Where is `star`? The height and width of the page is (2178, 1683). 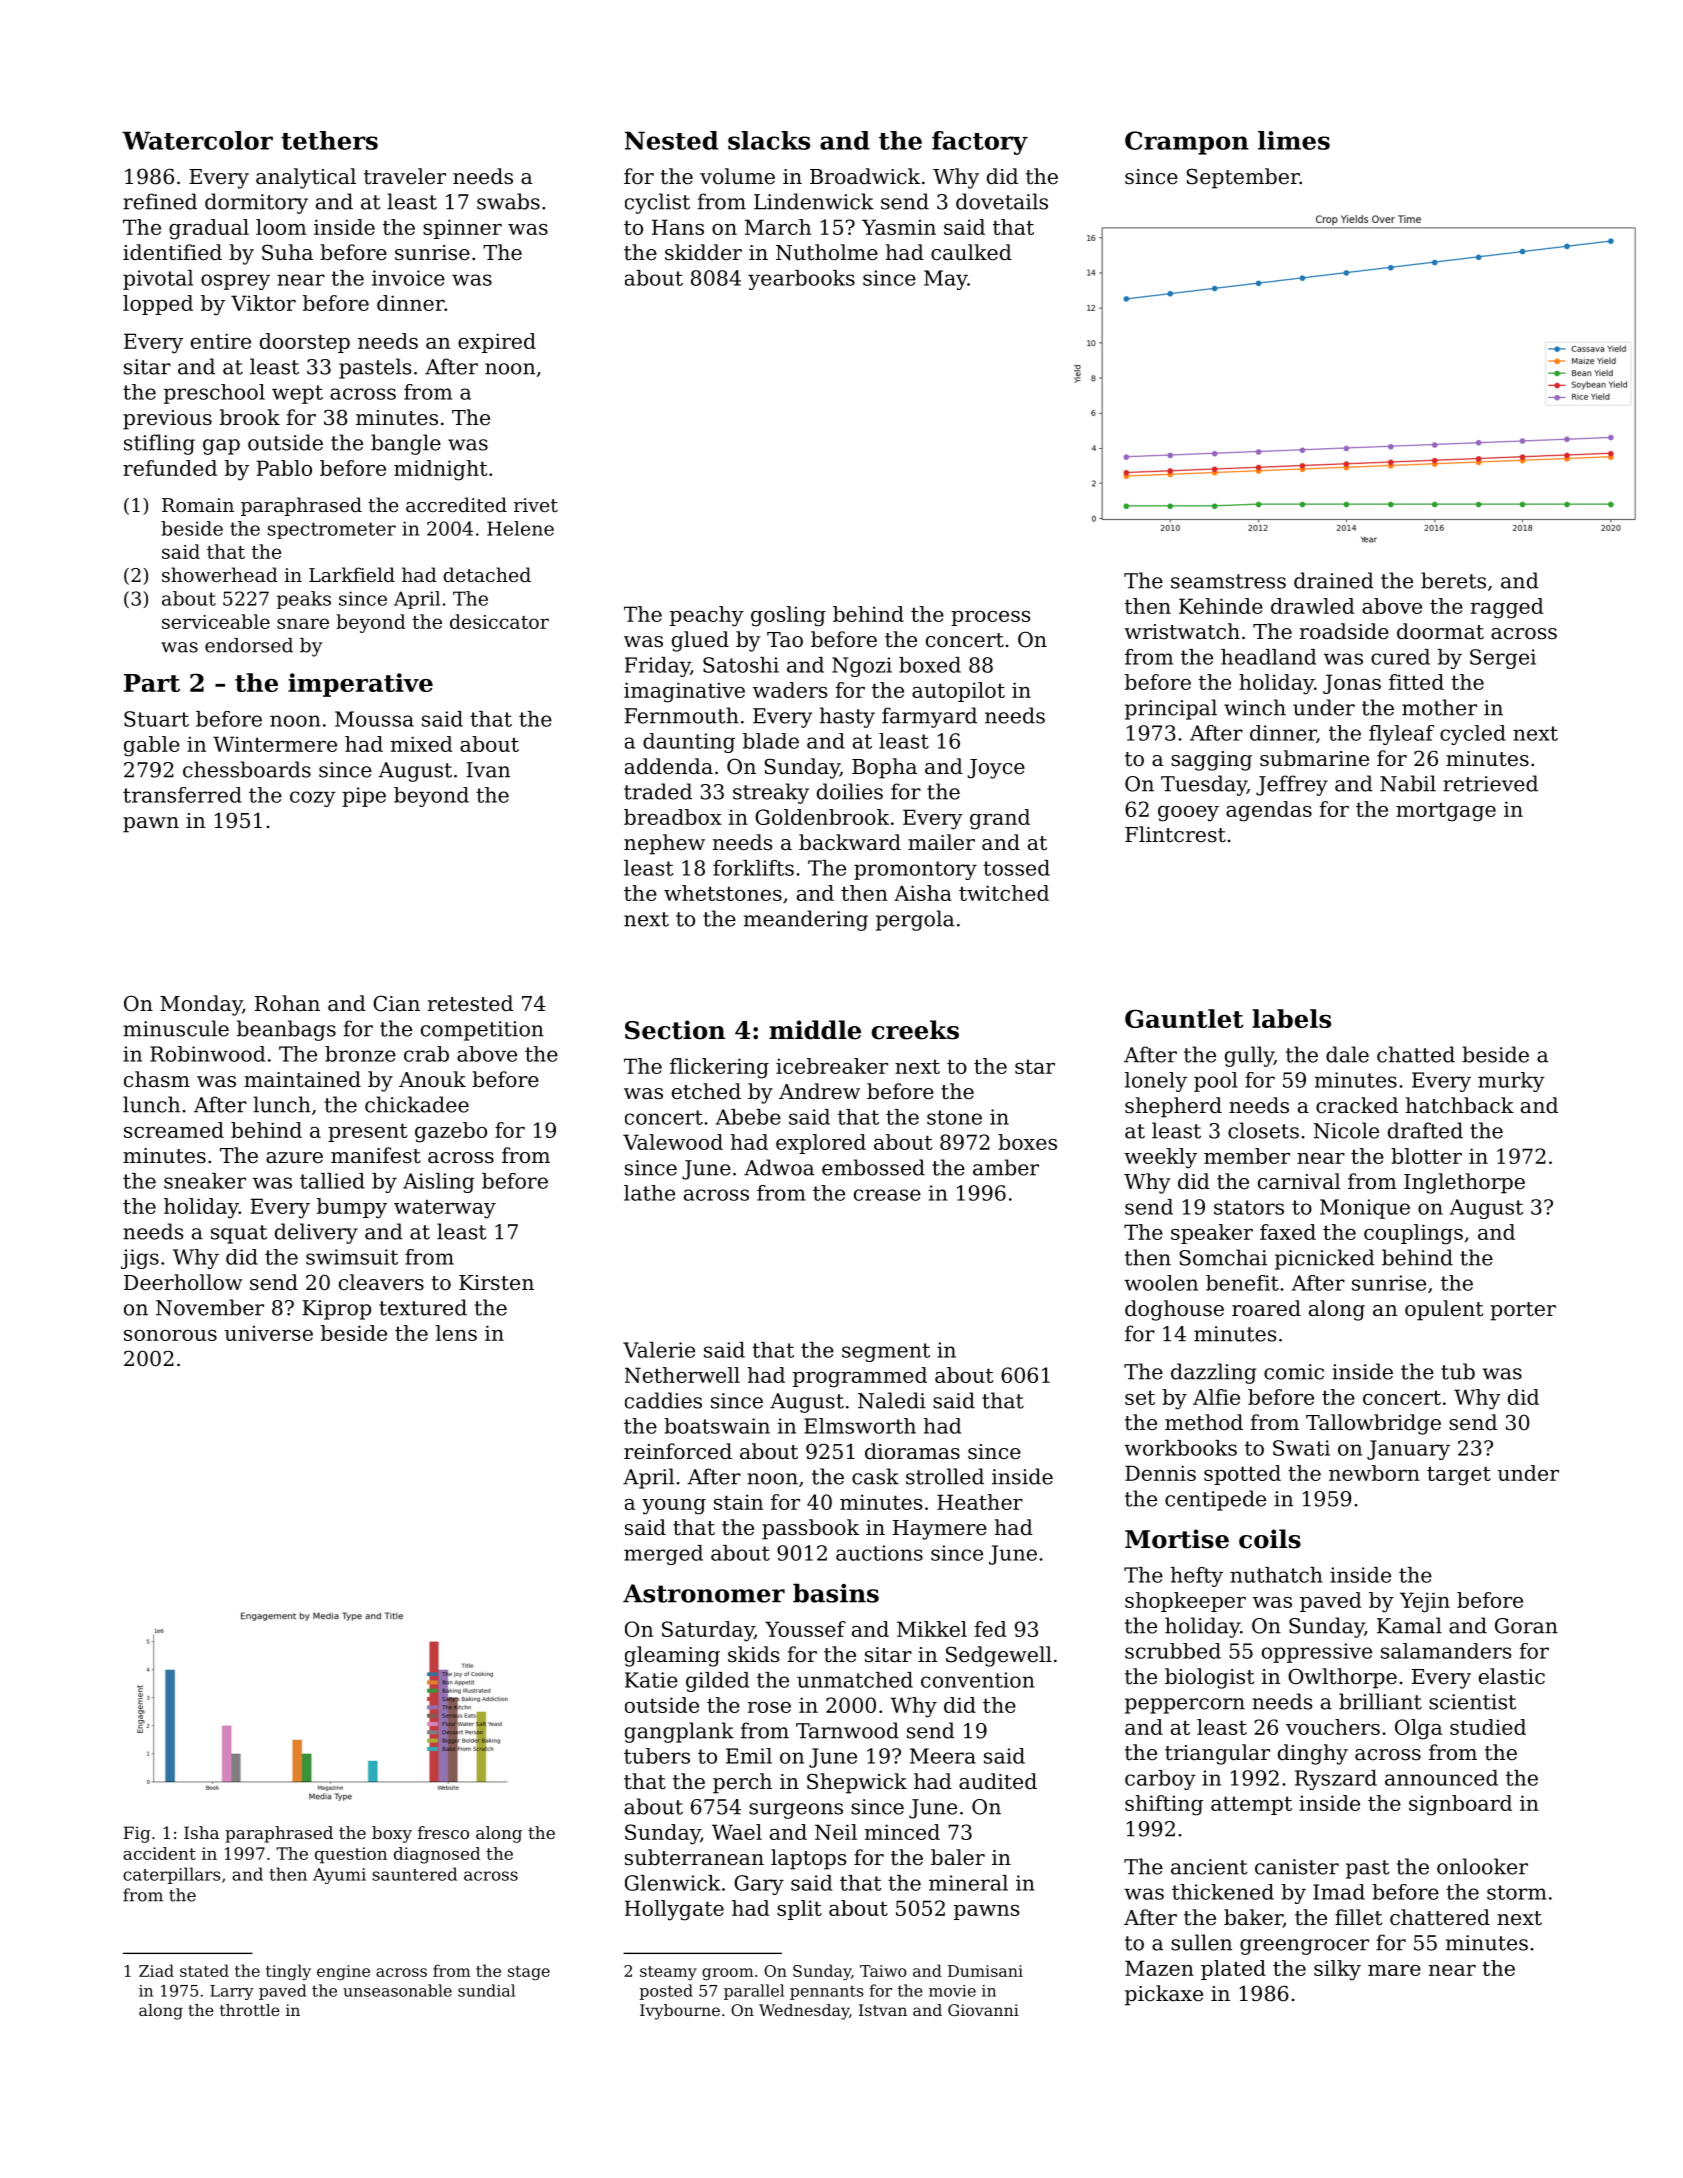 star is located at coordinates (1035, 1066).
